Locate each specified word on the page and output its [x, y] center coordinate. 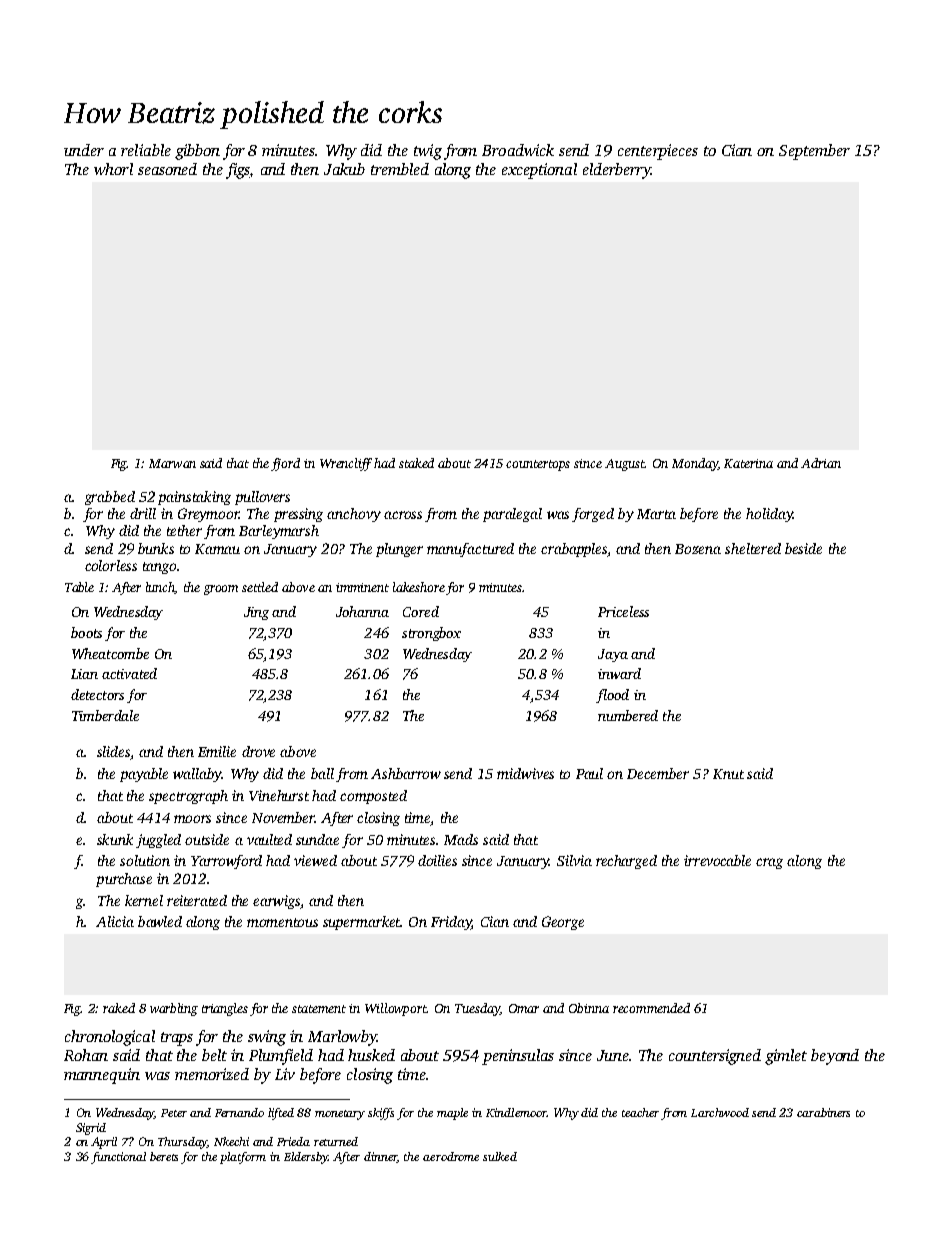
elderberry [617, 171]
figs [238, 171]
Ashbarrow [406, 773]
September [814, 152]
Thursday [182, 1143]
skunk [115, 839]
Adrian [821, 463]
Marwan [172, 463]
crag [769, 863]
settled [260, 587]
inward [619, 673]
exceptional [539, 171]
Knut [728, 774]
